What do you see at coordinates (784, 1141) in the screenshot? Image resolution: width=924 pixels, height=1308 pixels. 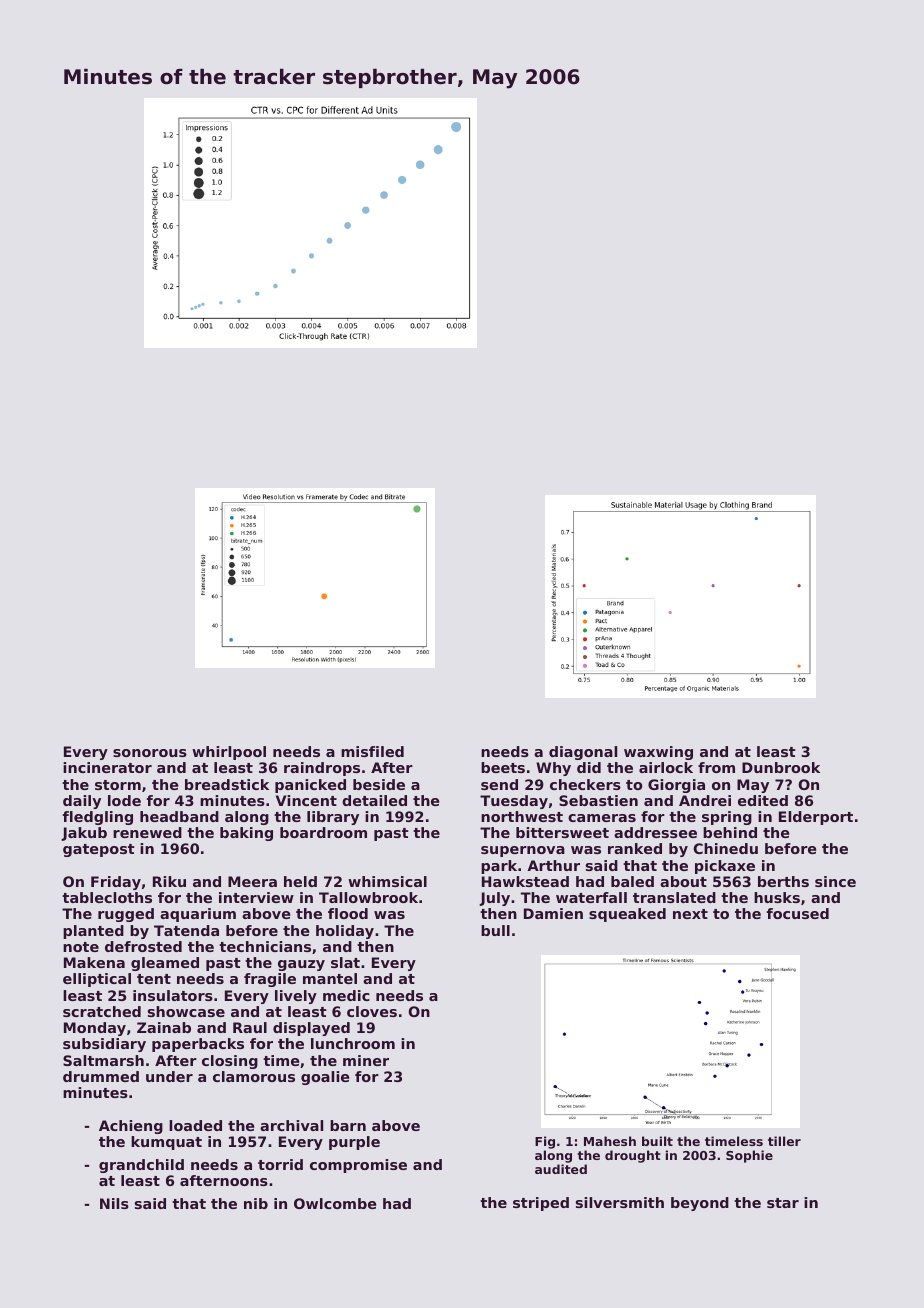 I see `tiller` at bounding box center [784, 1141].
